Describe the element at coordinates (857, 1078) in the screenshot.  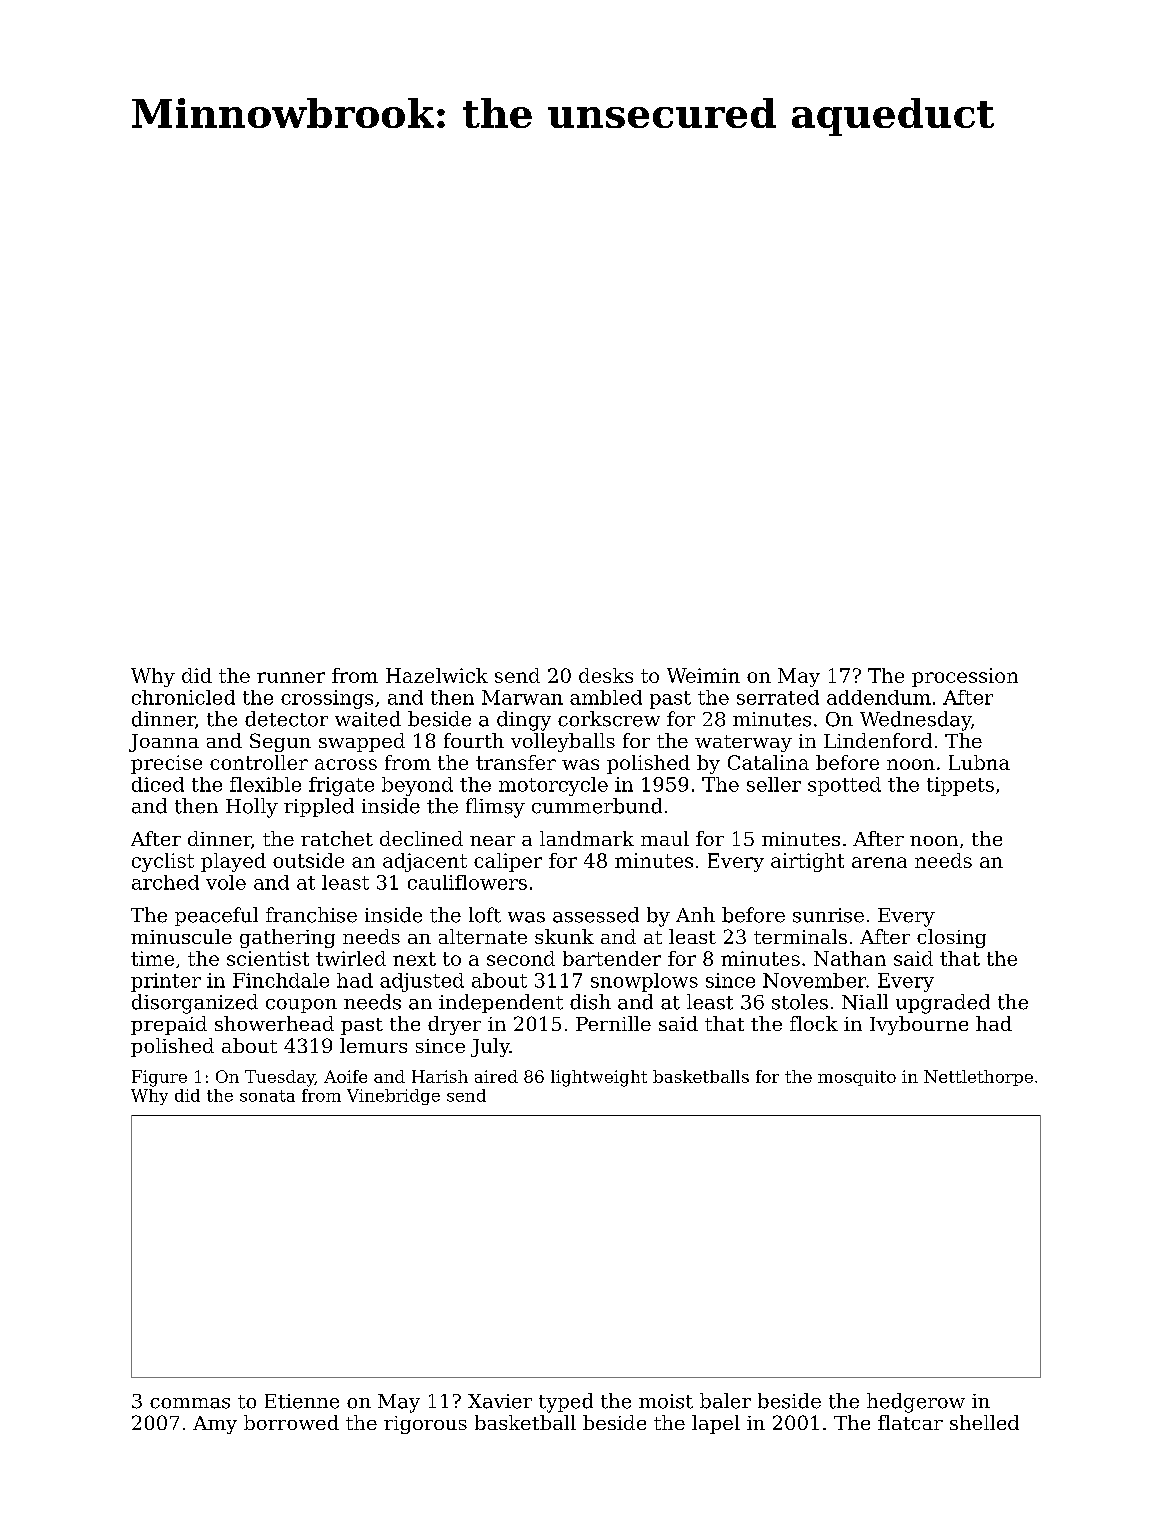
I see `mosquito` at that location.
